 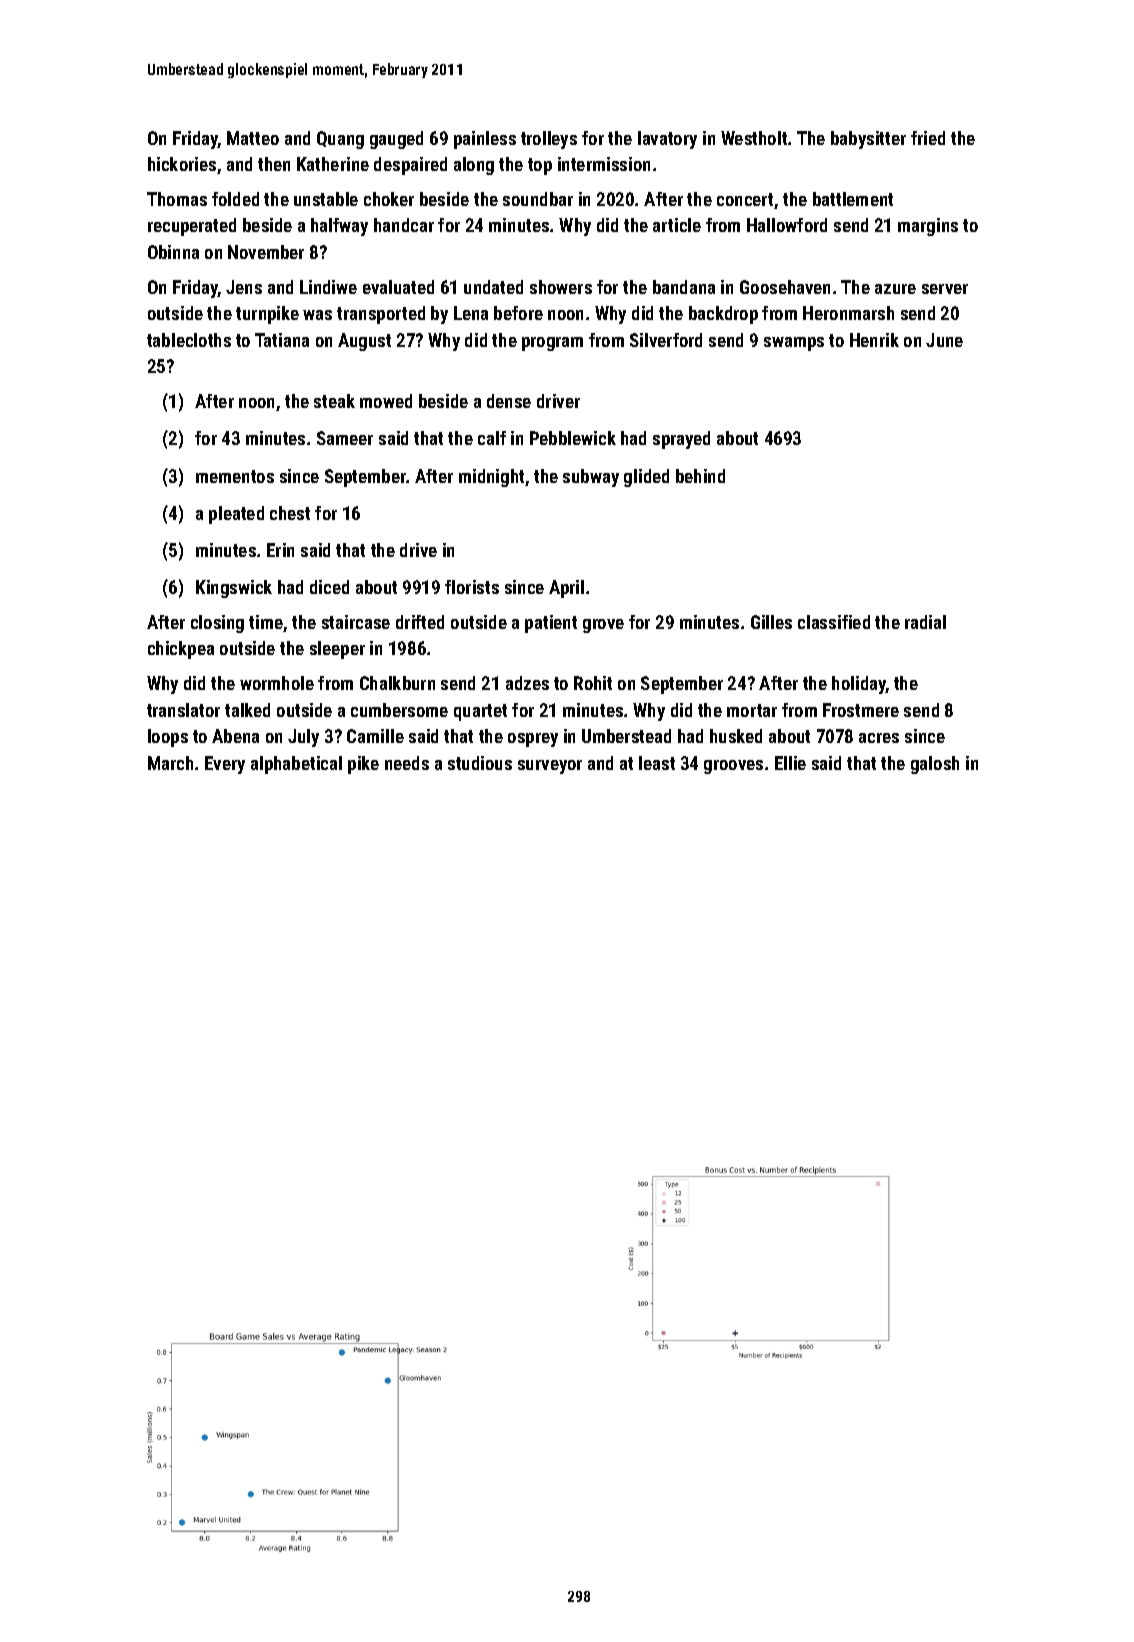 I want to click on article, so click(x=677, y=225).
